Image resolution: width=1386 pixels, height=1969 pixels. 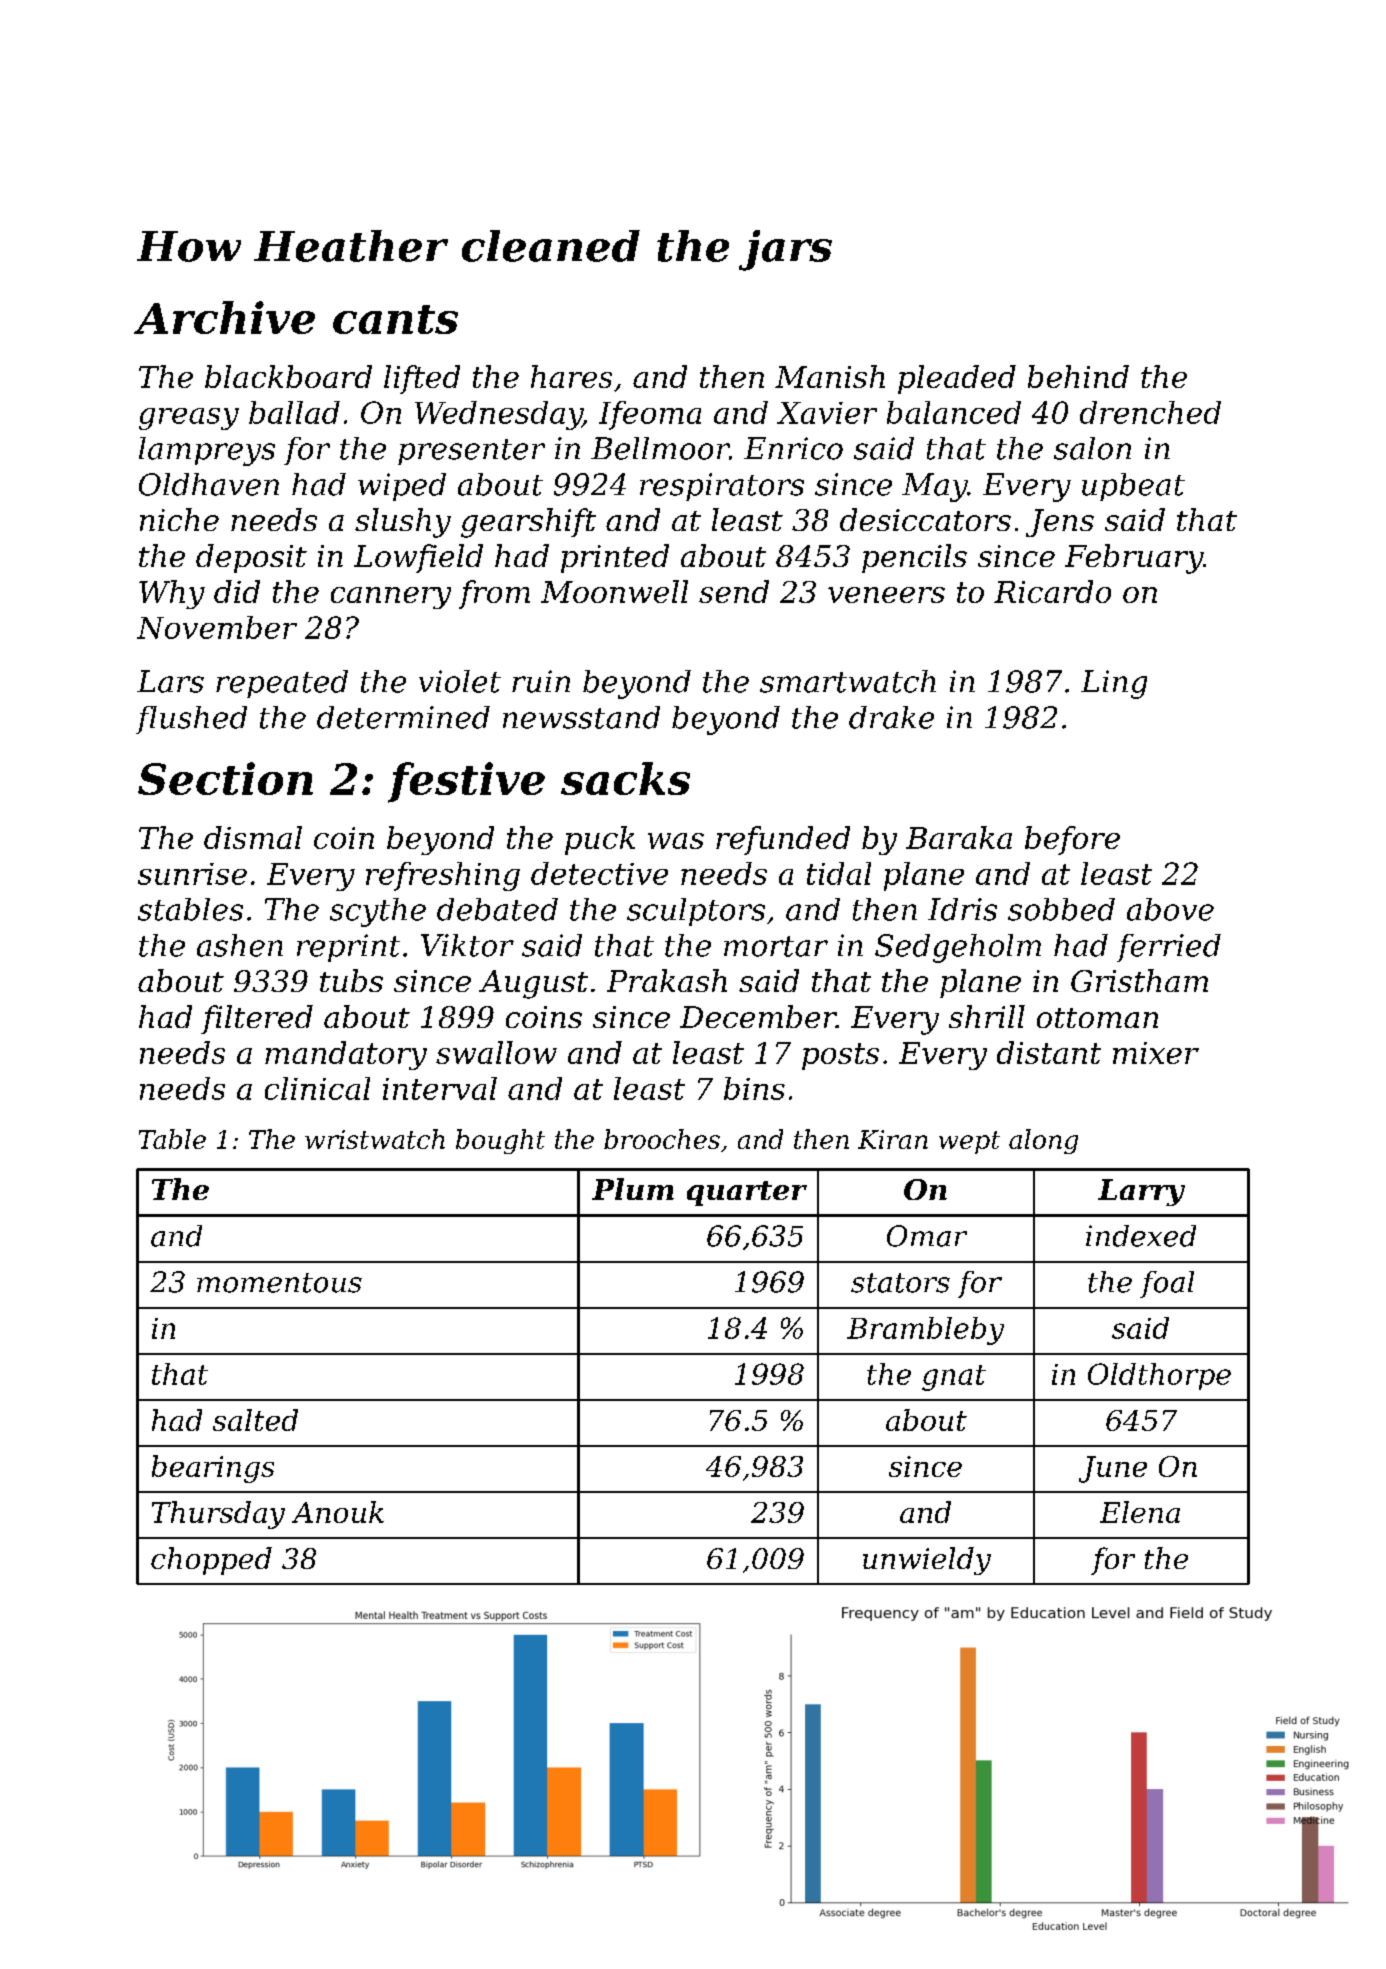 I want to click on salon, so click(x=1092, y=448).
